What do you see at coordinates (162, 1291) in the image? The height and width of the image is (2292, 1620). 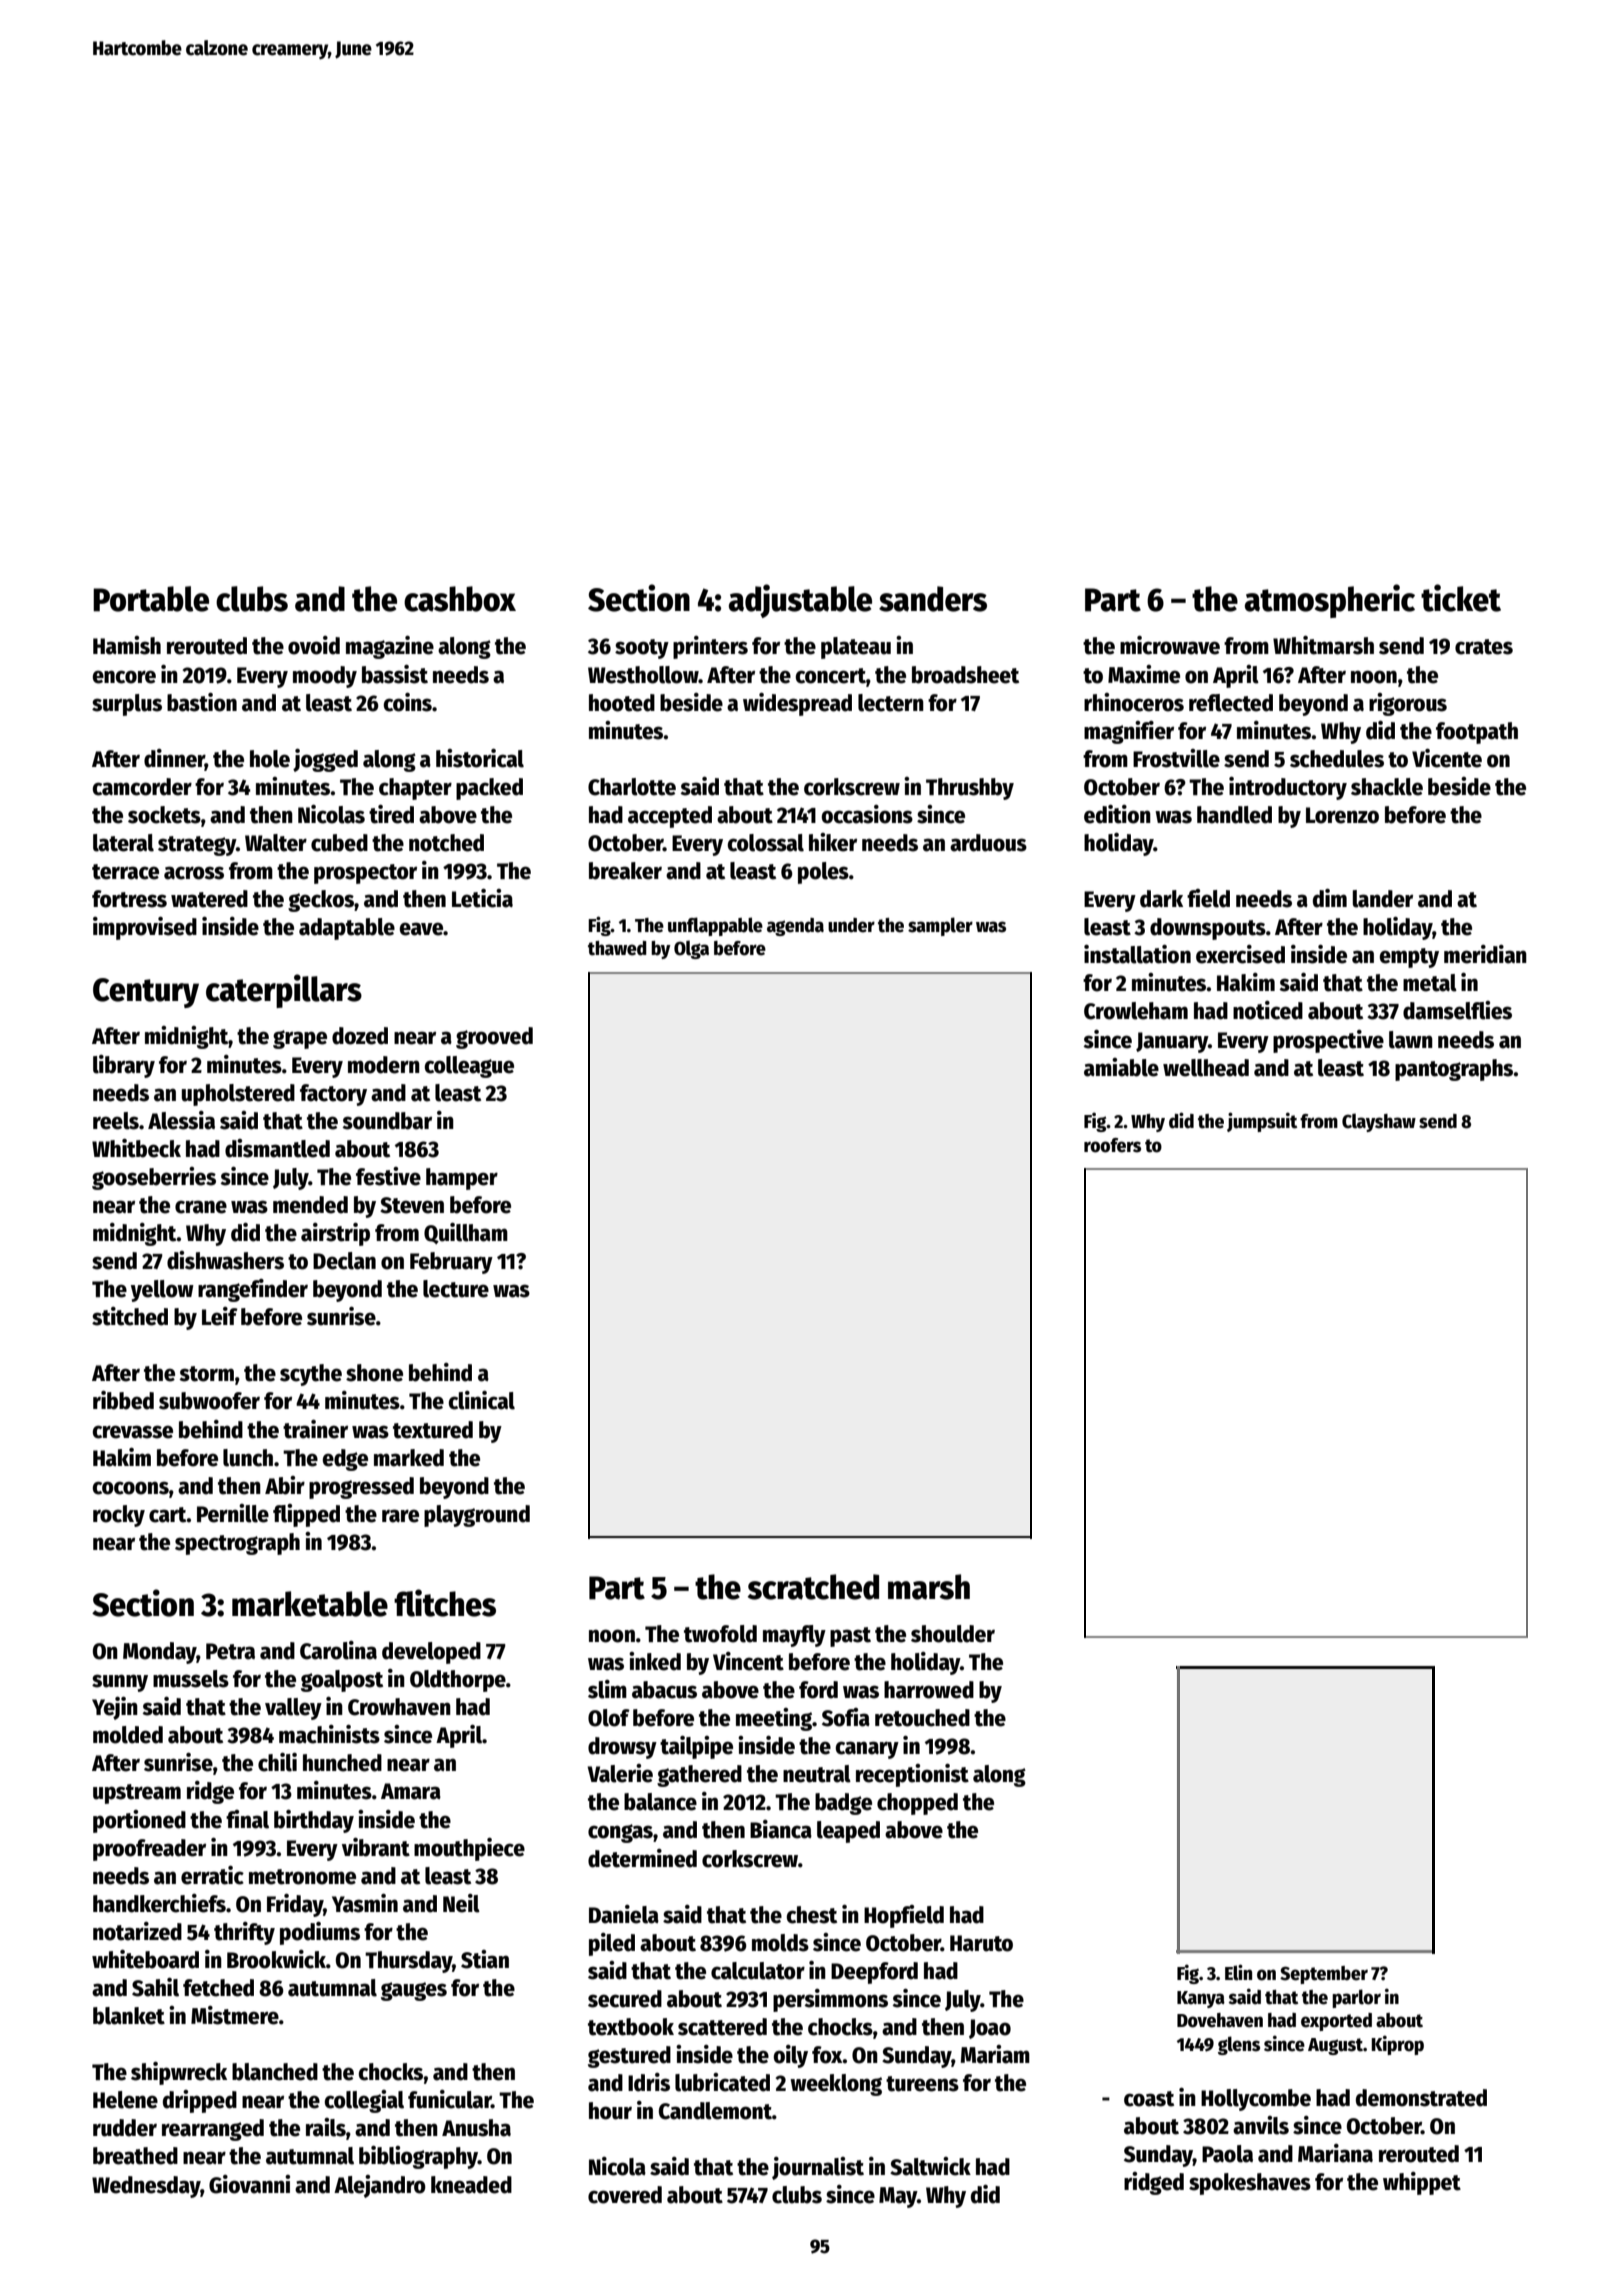 I see `yellow` at bounding box center [162, 1291].
